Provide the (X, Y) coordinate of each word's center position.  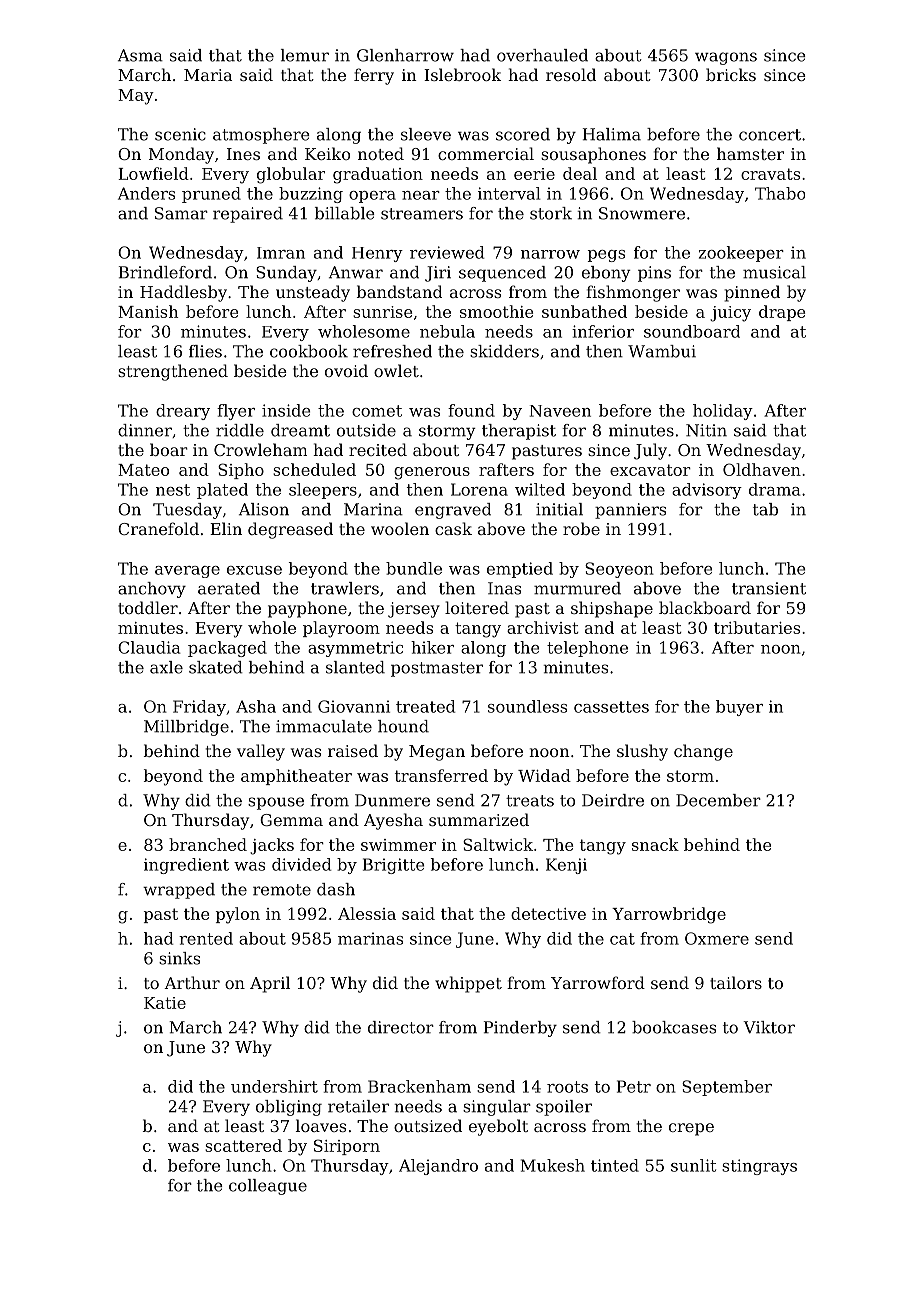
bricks (731, 74)
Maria (208, 75)
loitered (477, 607)
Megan (437, 753)
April (270, 984)
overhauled (542, 55)
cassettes (611, 707)
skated (216, 667)
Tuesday (187, 511)
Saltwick (498, 844)
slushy (642, 752)
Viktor (769, 1027)
